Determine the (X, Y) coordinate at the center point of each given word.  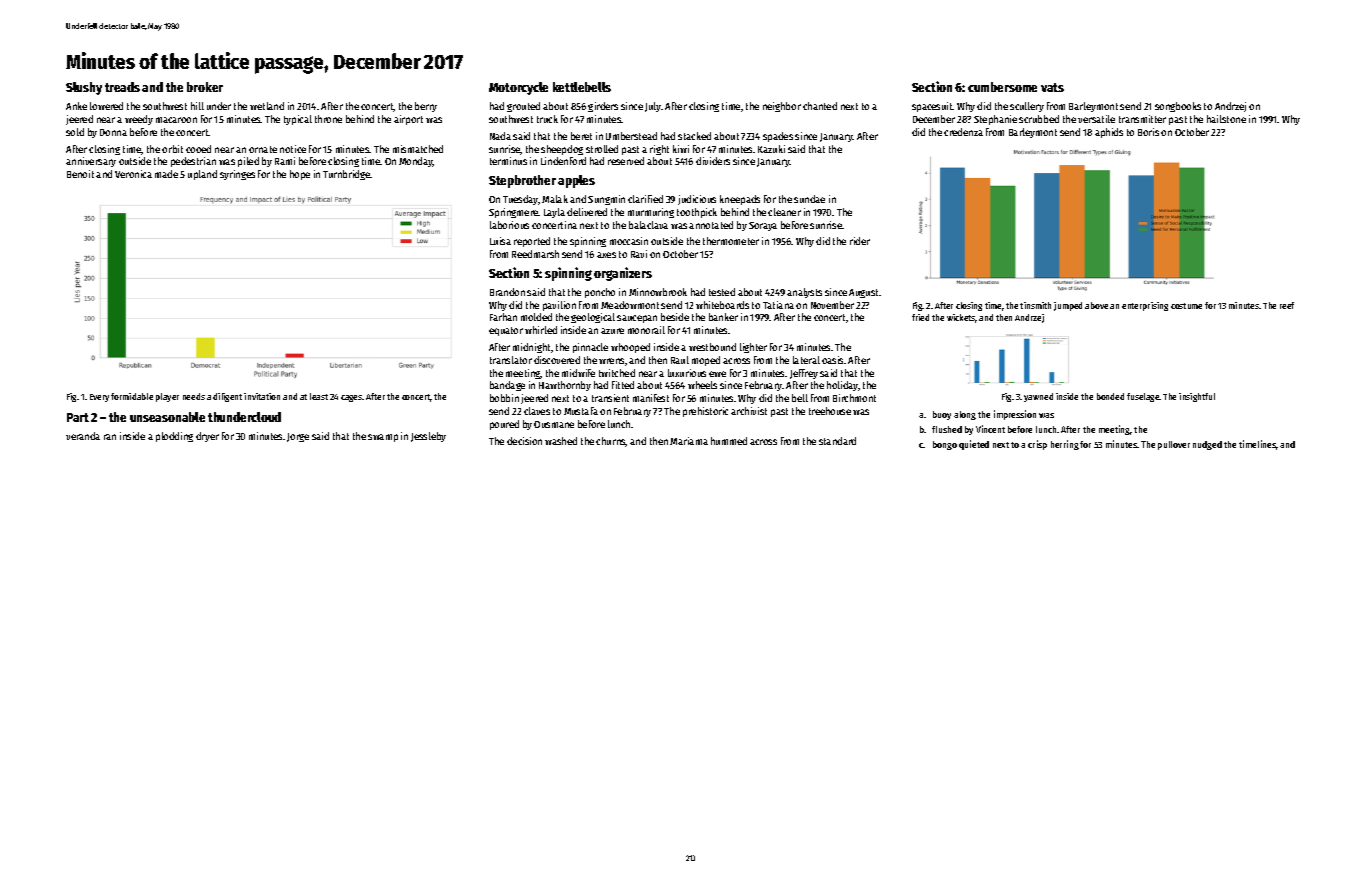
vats (1052, 87)
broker (205, 87)
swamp (383, 438)
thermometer (731, 241)
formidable (132, 396)
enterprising (1145, 306)
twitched (617, 373)
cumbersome (1002, 87)
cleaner (784, 212)
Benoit (80, 174)
